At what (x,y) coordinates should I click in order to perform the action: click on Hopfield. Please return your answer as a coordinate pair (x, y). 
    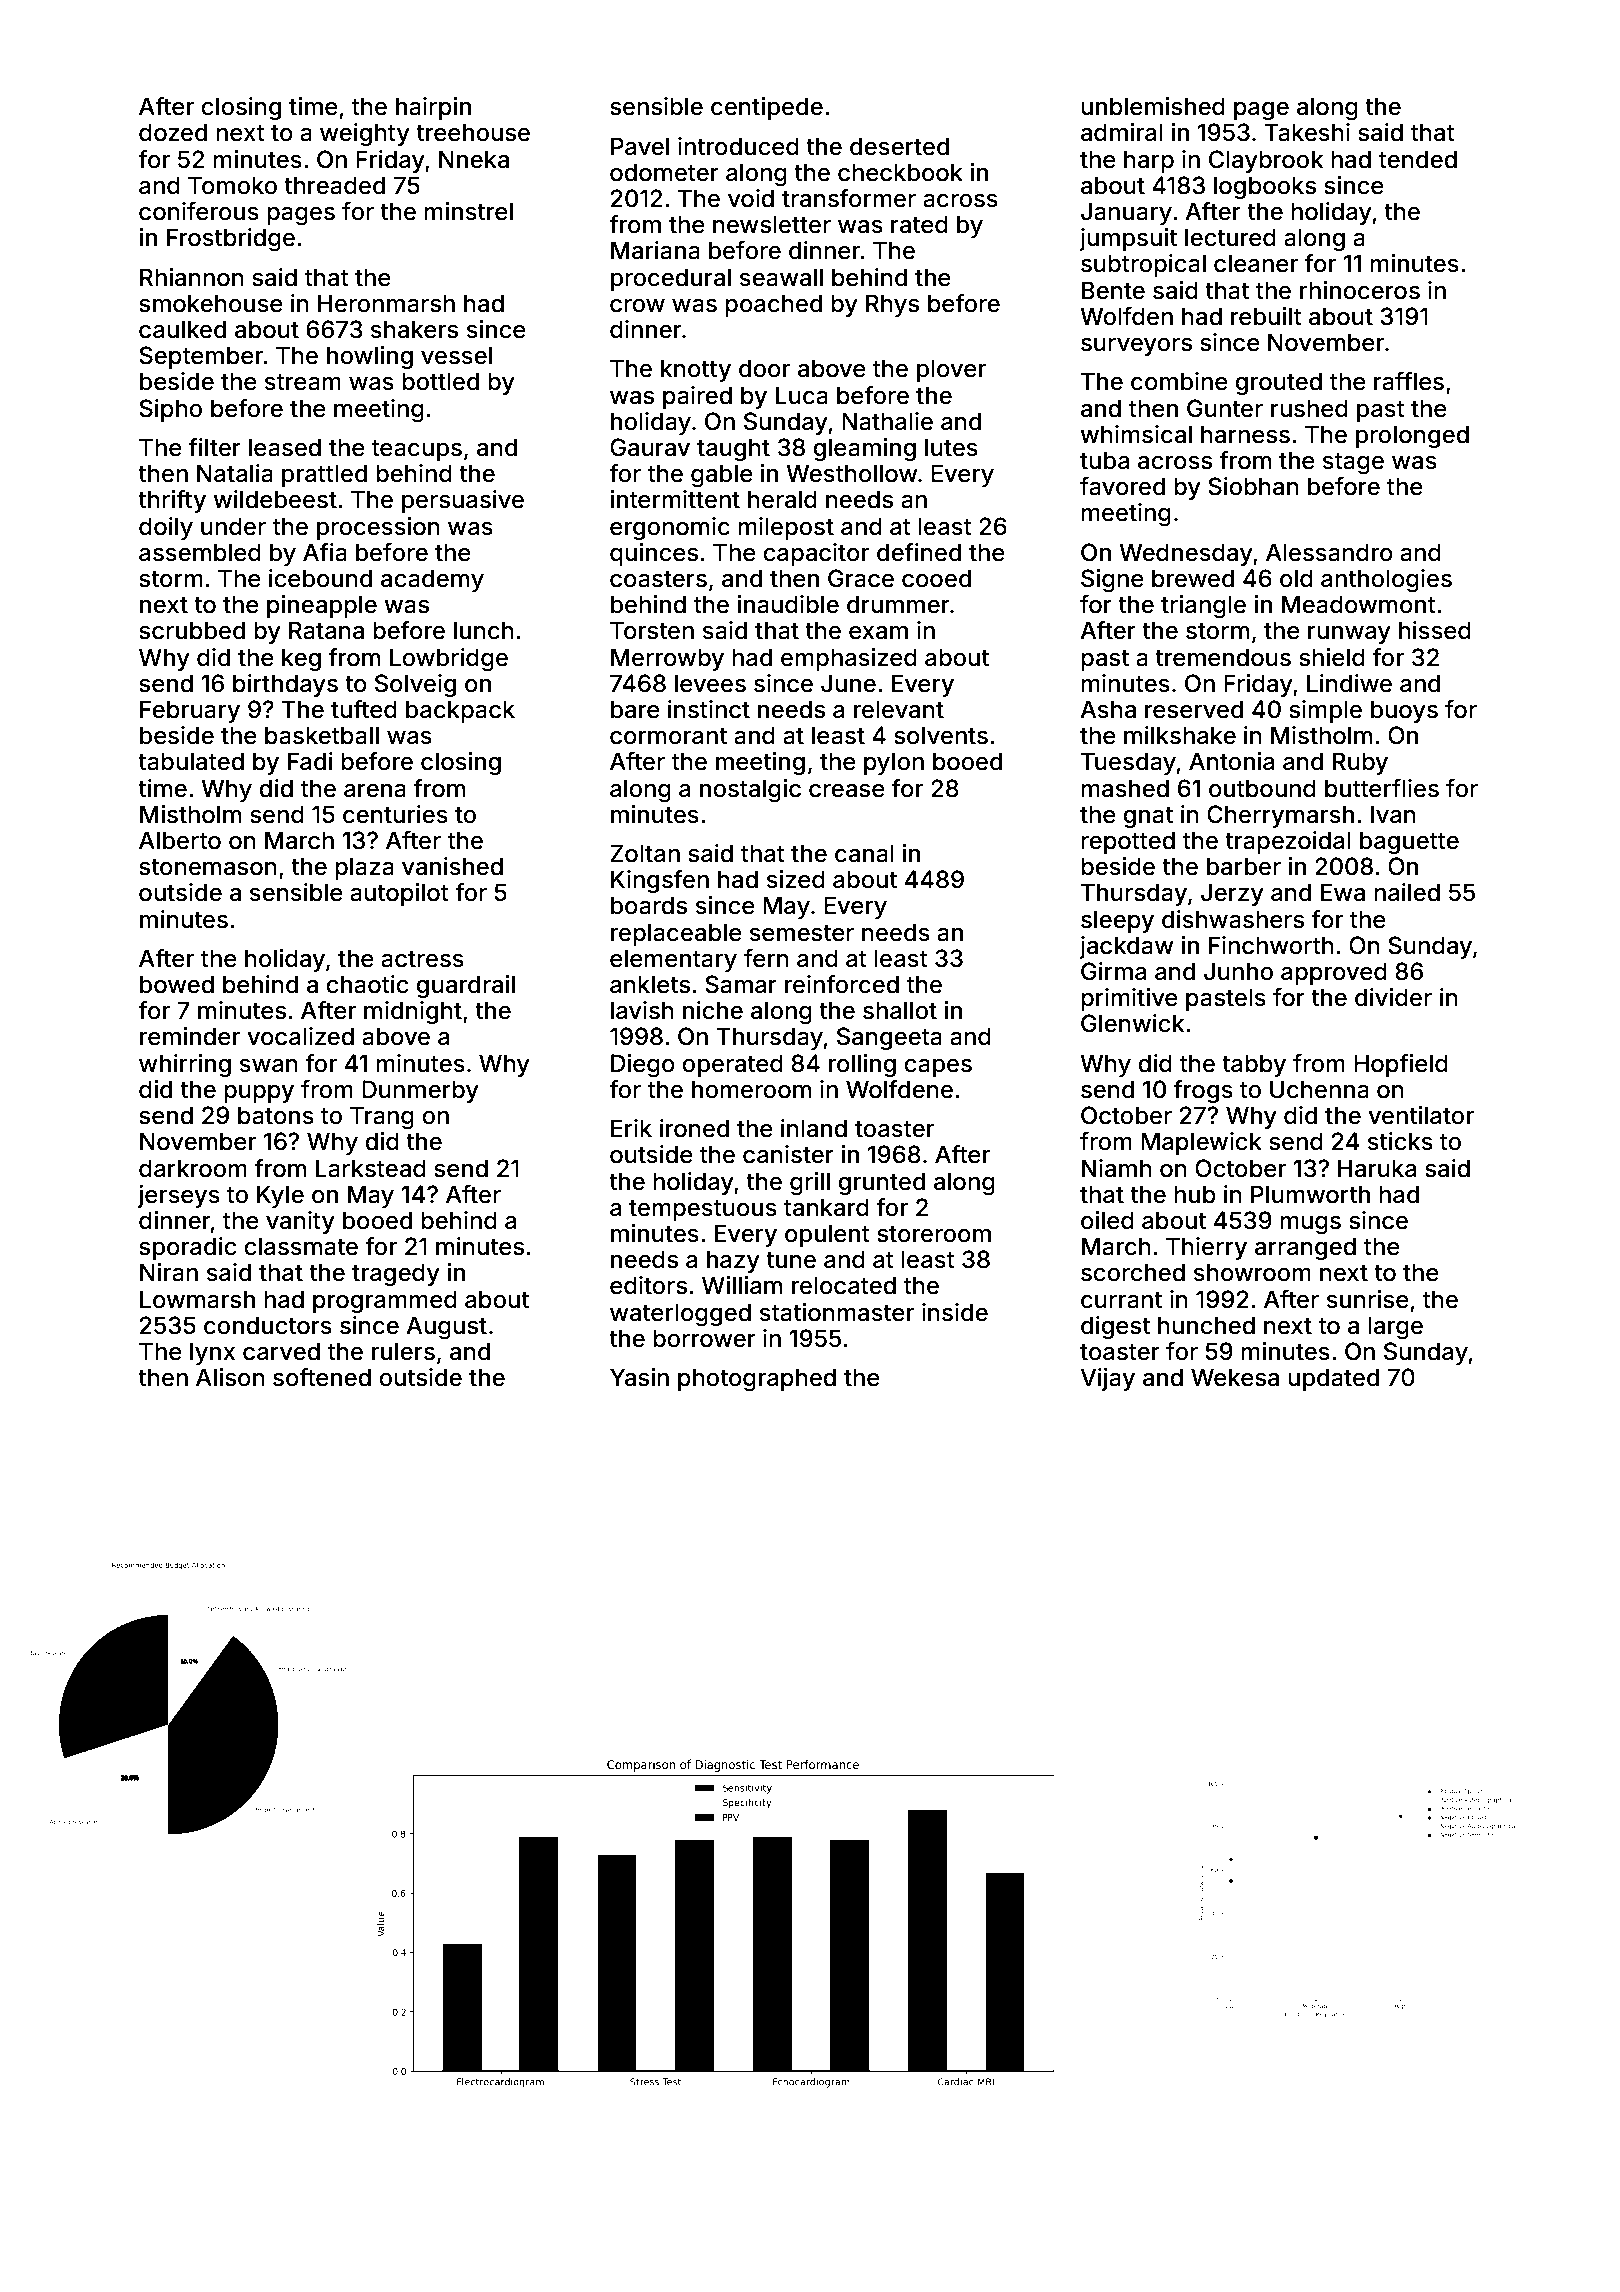
    Looking at the image, I should click on (1401, 1065).
